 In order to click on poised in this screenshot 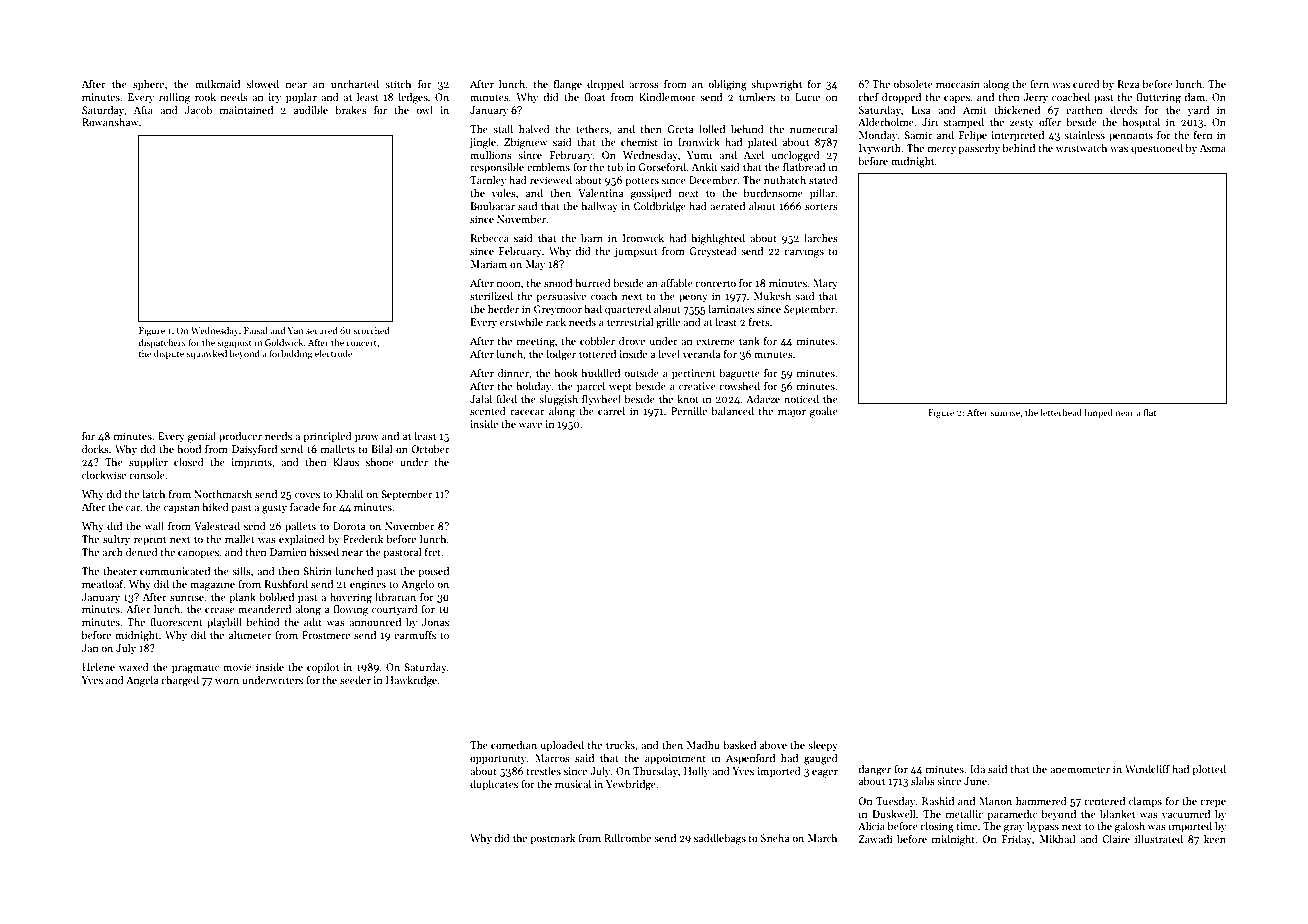, I will do `click(434, 572)`.
